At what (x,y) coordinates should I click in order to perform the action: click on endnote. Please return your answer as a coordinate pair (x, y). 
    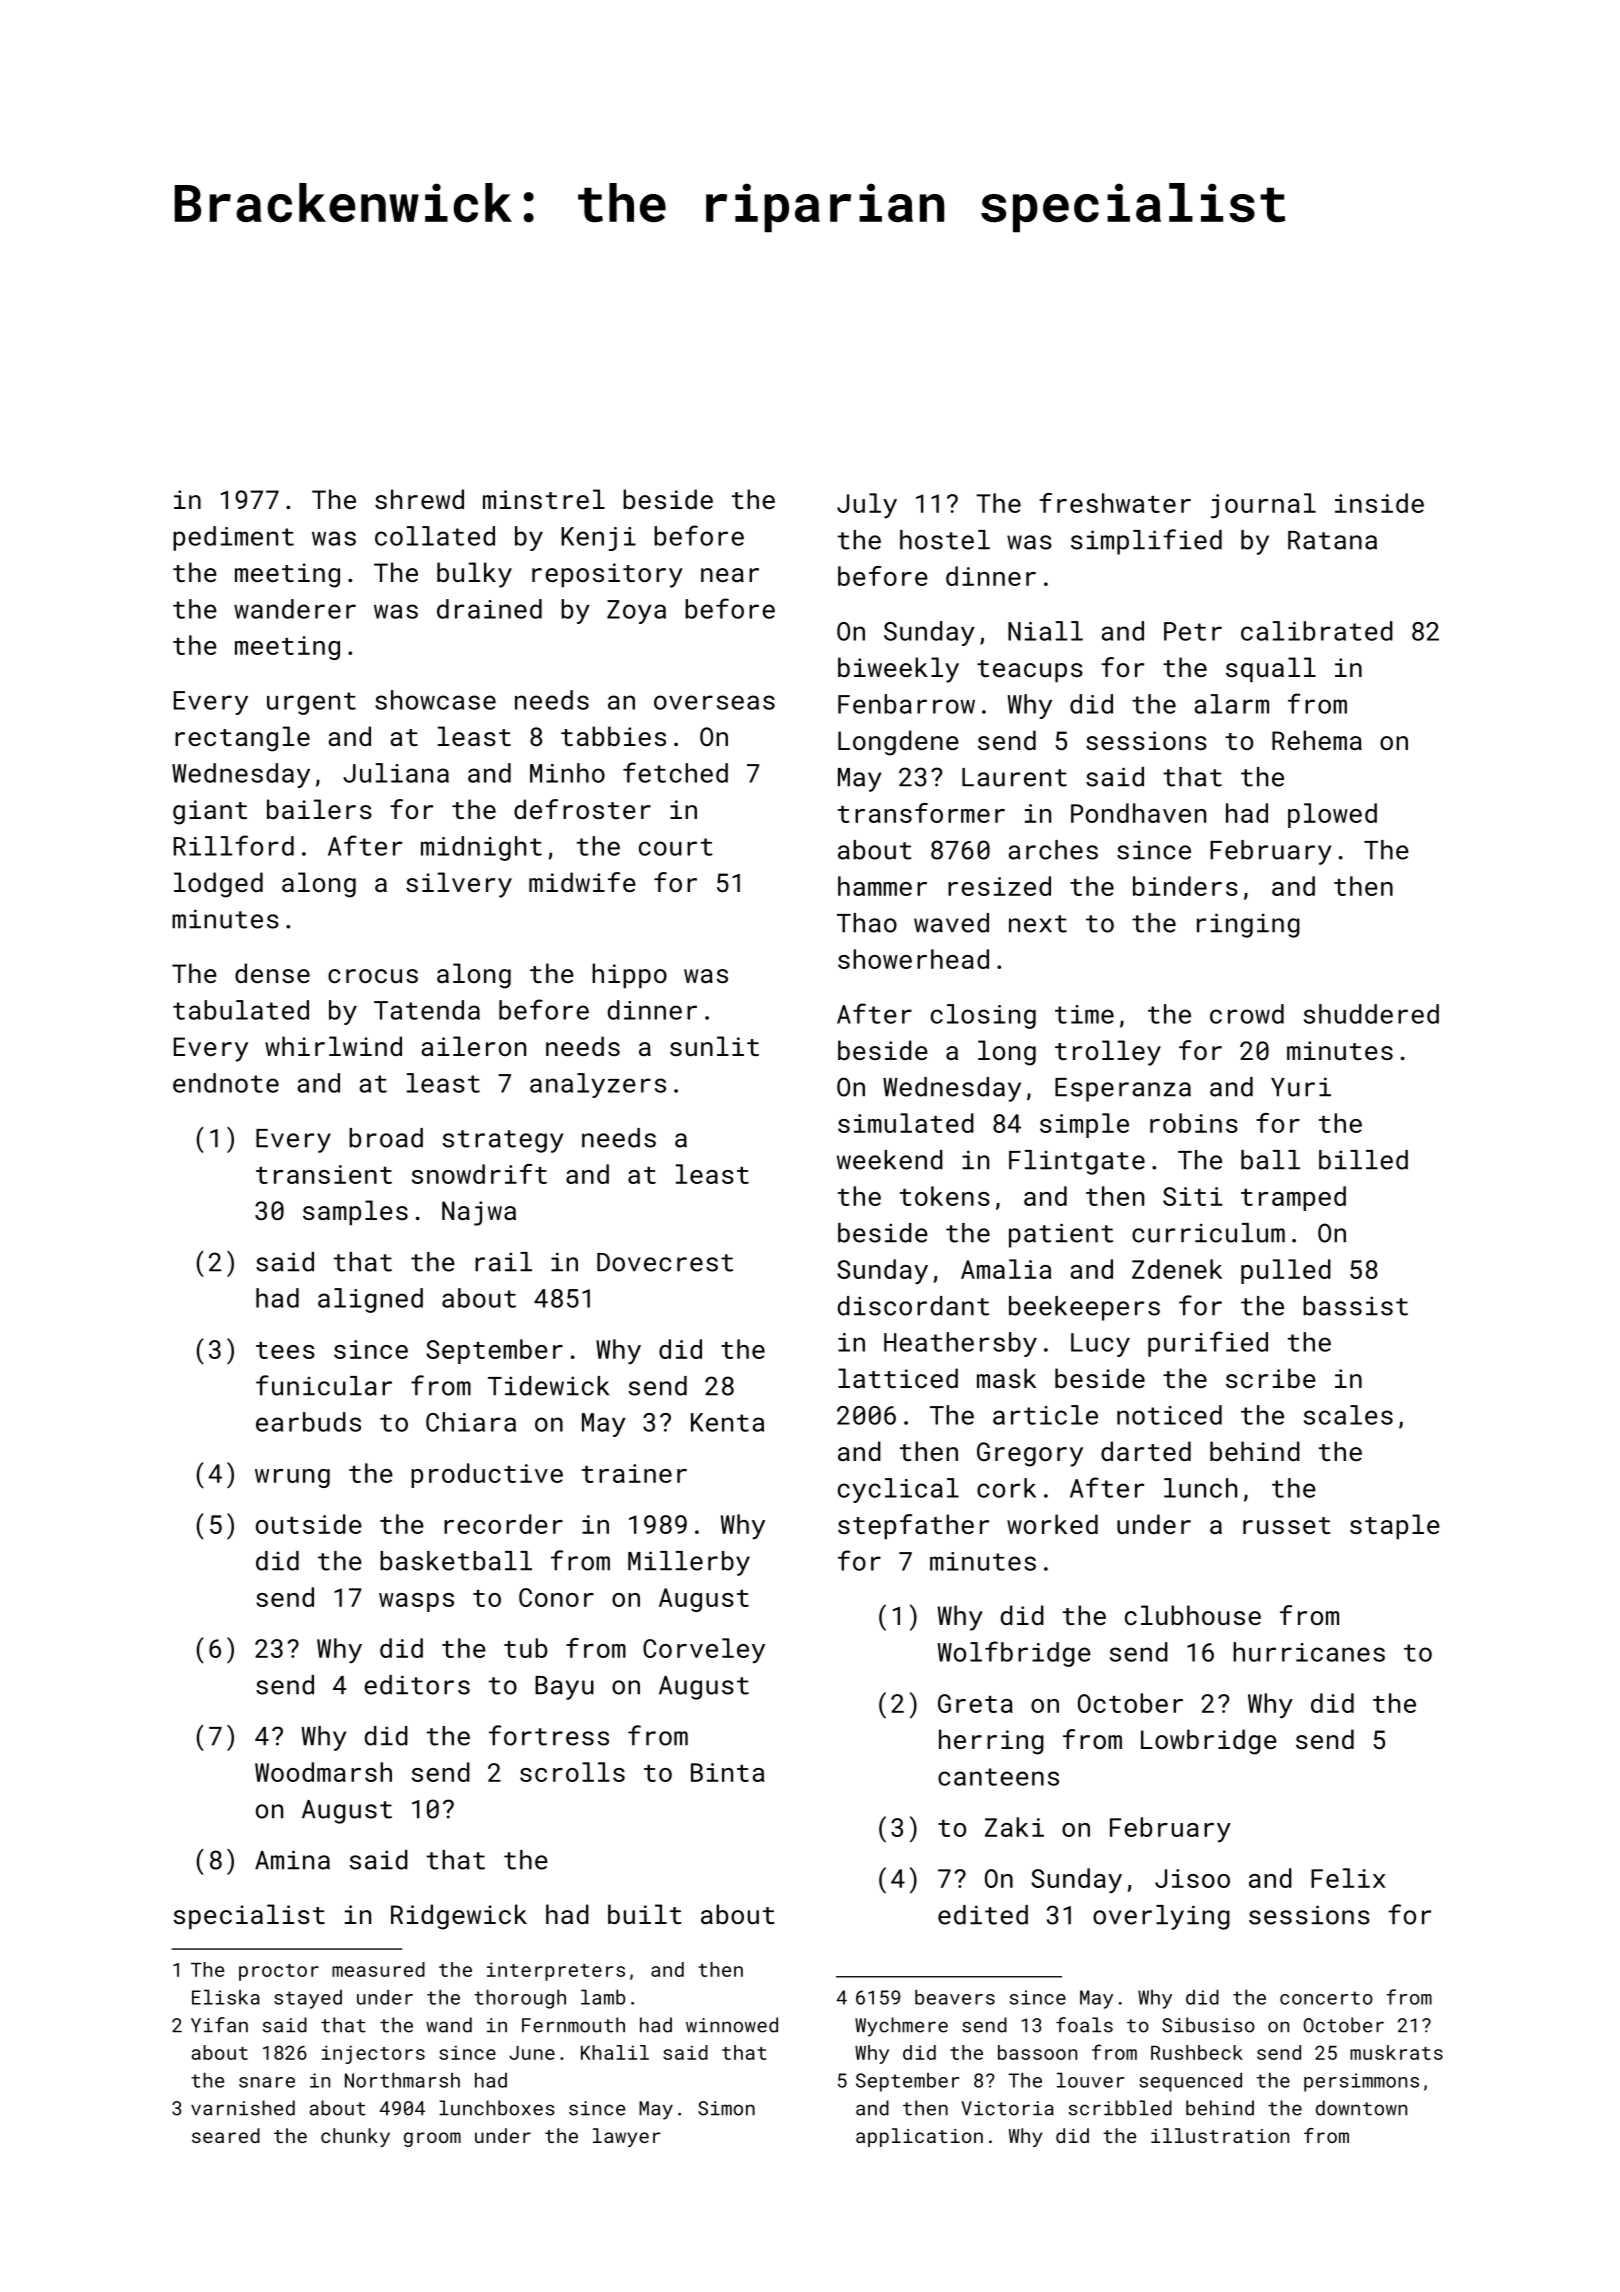
    Looking at the image, I should click on (226, 1083).
